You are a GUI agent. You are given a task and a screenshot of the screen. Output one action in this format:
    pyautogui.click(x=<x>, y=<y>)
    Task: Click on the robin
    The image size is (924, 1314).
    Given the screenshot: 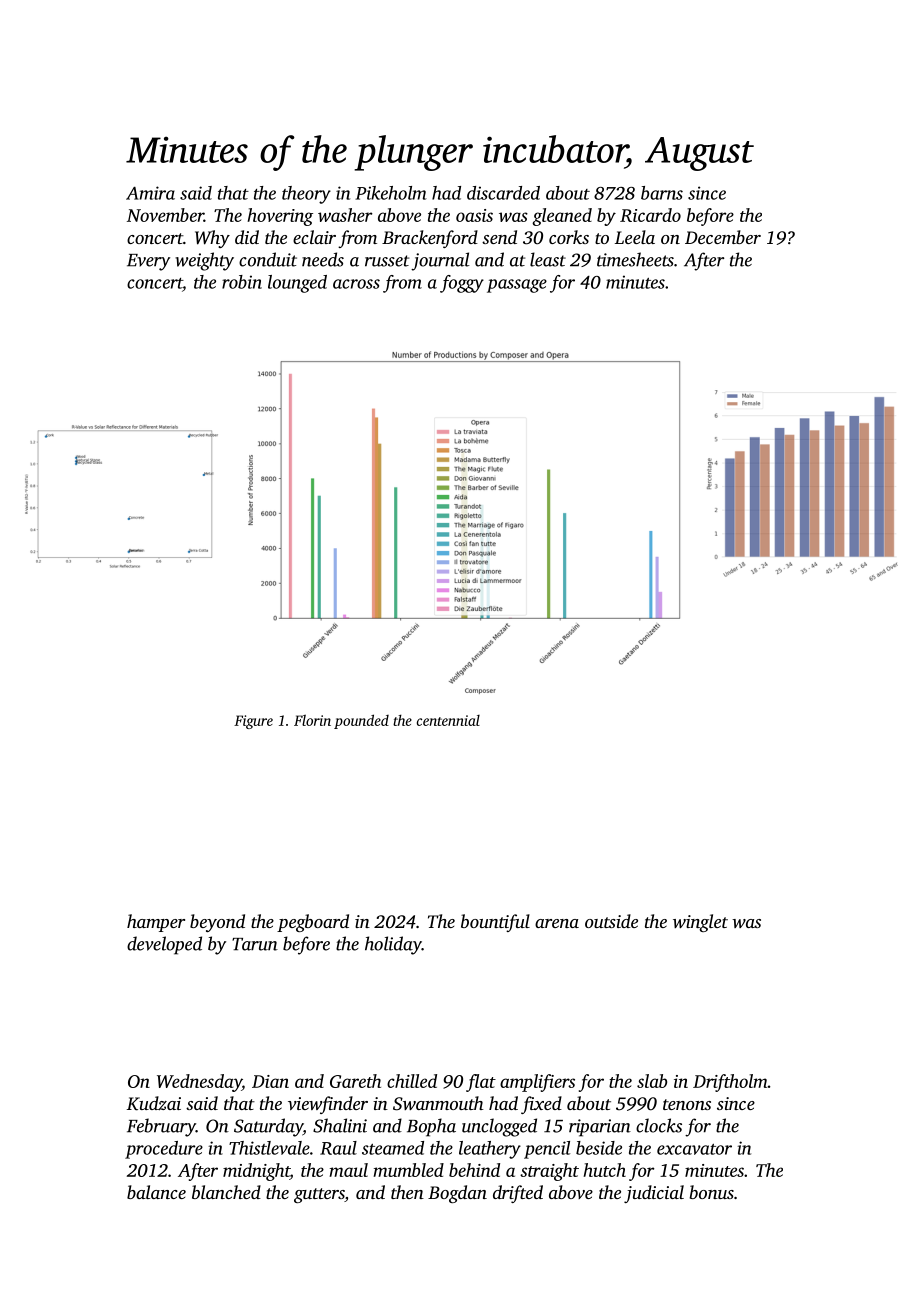 What is the action you would take?
    pyautogui.click(x=242, y=282)
